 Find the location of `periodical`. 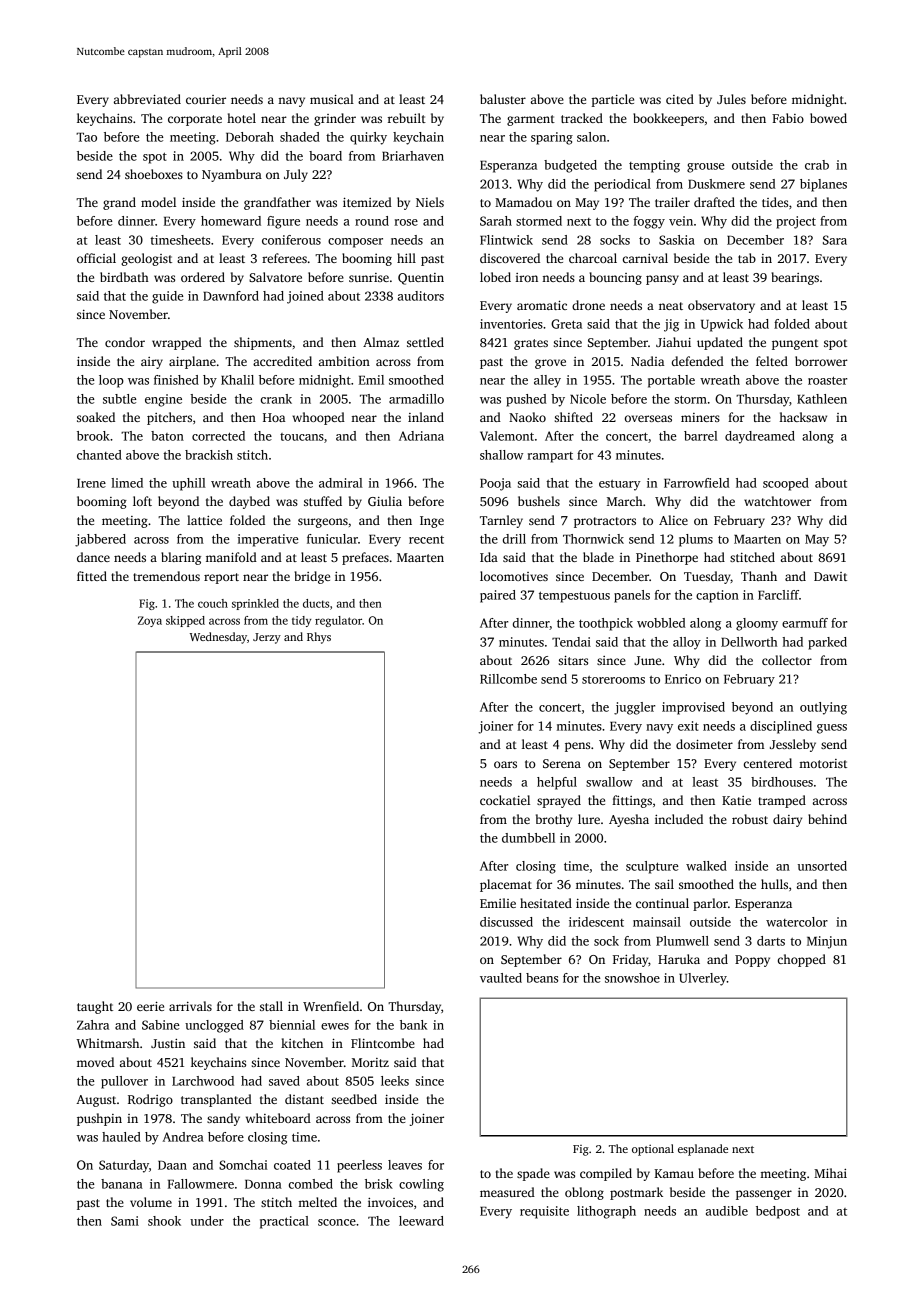

periodical is located at coordinates (622, 185).
